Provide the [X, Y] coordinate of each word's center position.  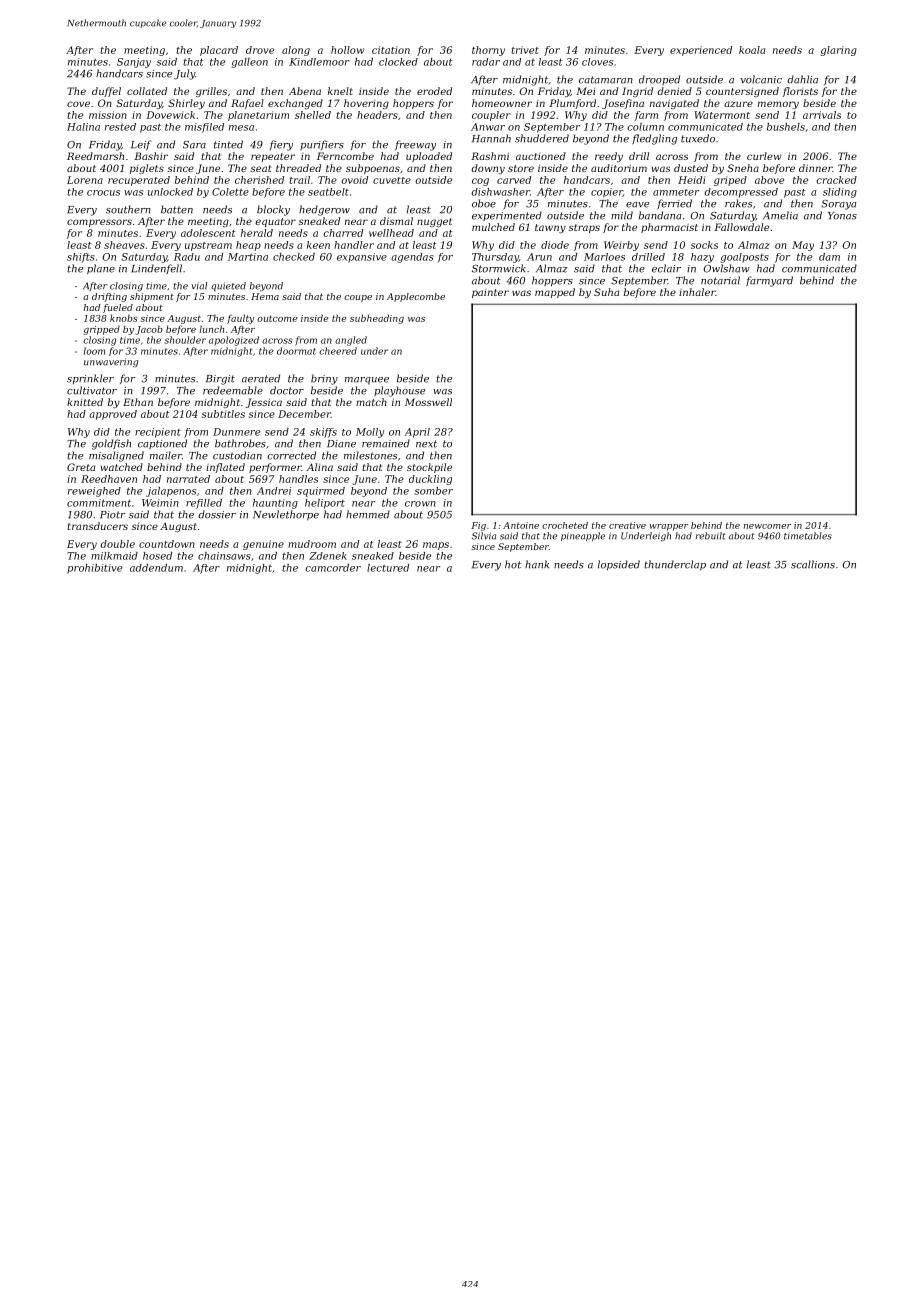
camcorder [333, 568]
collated [147, 91]
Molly [370, 433]
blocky [273, 210]
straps [584, 228]
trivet [525, 50]
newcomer [767, 526]
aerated [261, 378]
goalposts [745, 258]
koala [752, 50]
